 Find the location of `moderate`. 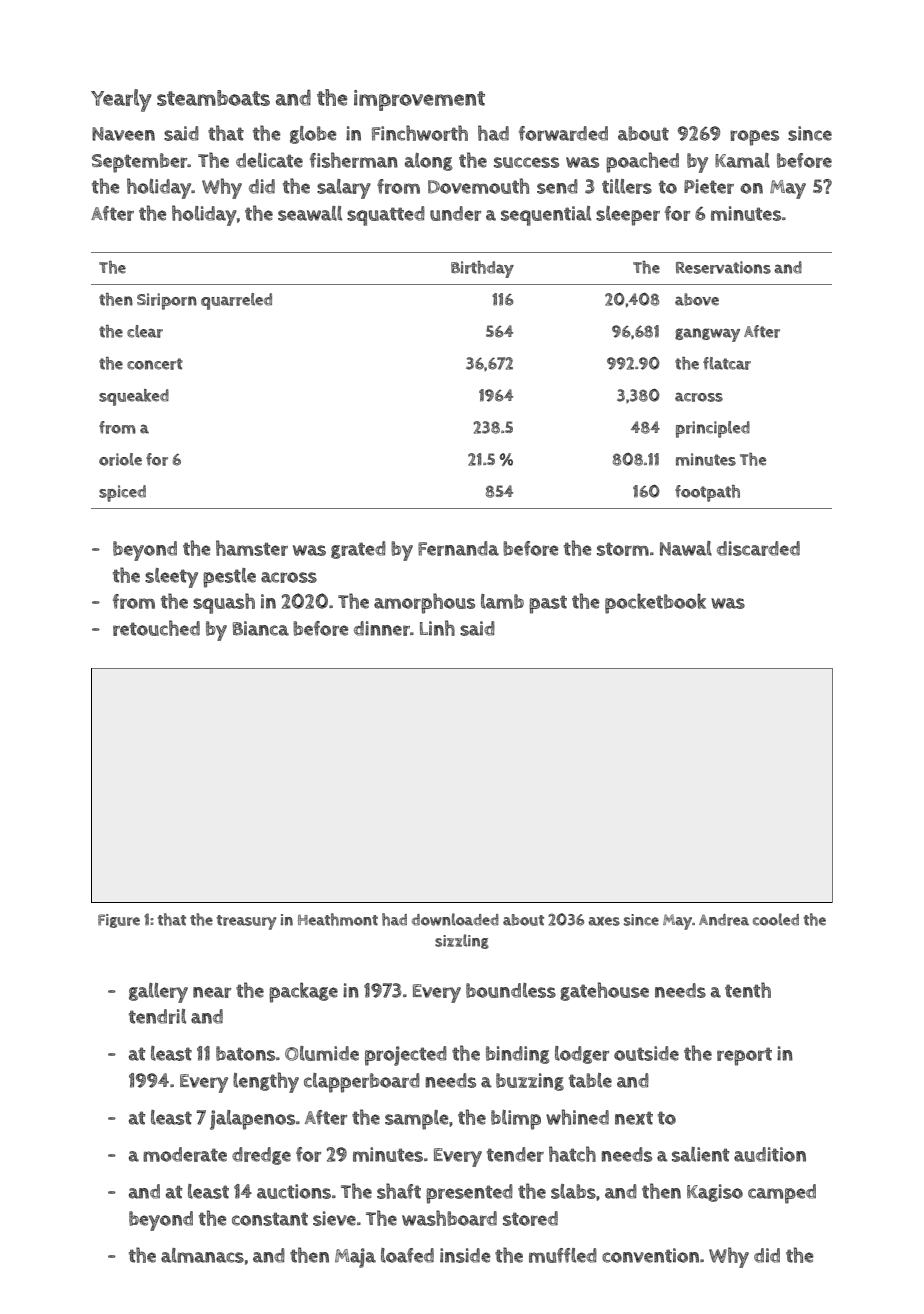

moderate is located at coordinates (185, 1154).
